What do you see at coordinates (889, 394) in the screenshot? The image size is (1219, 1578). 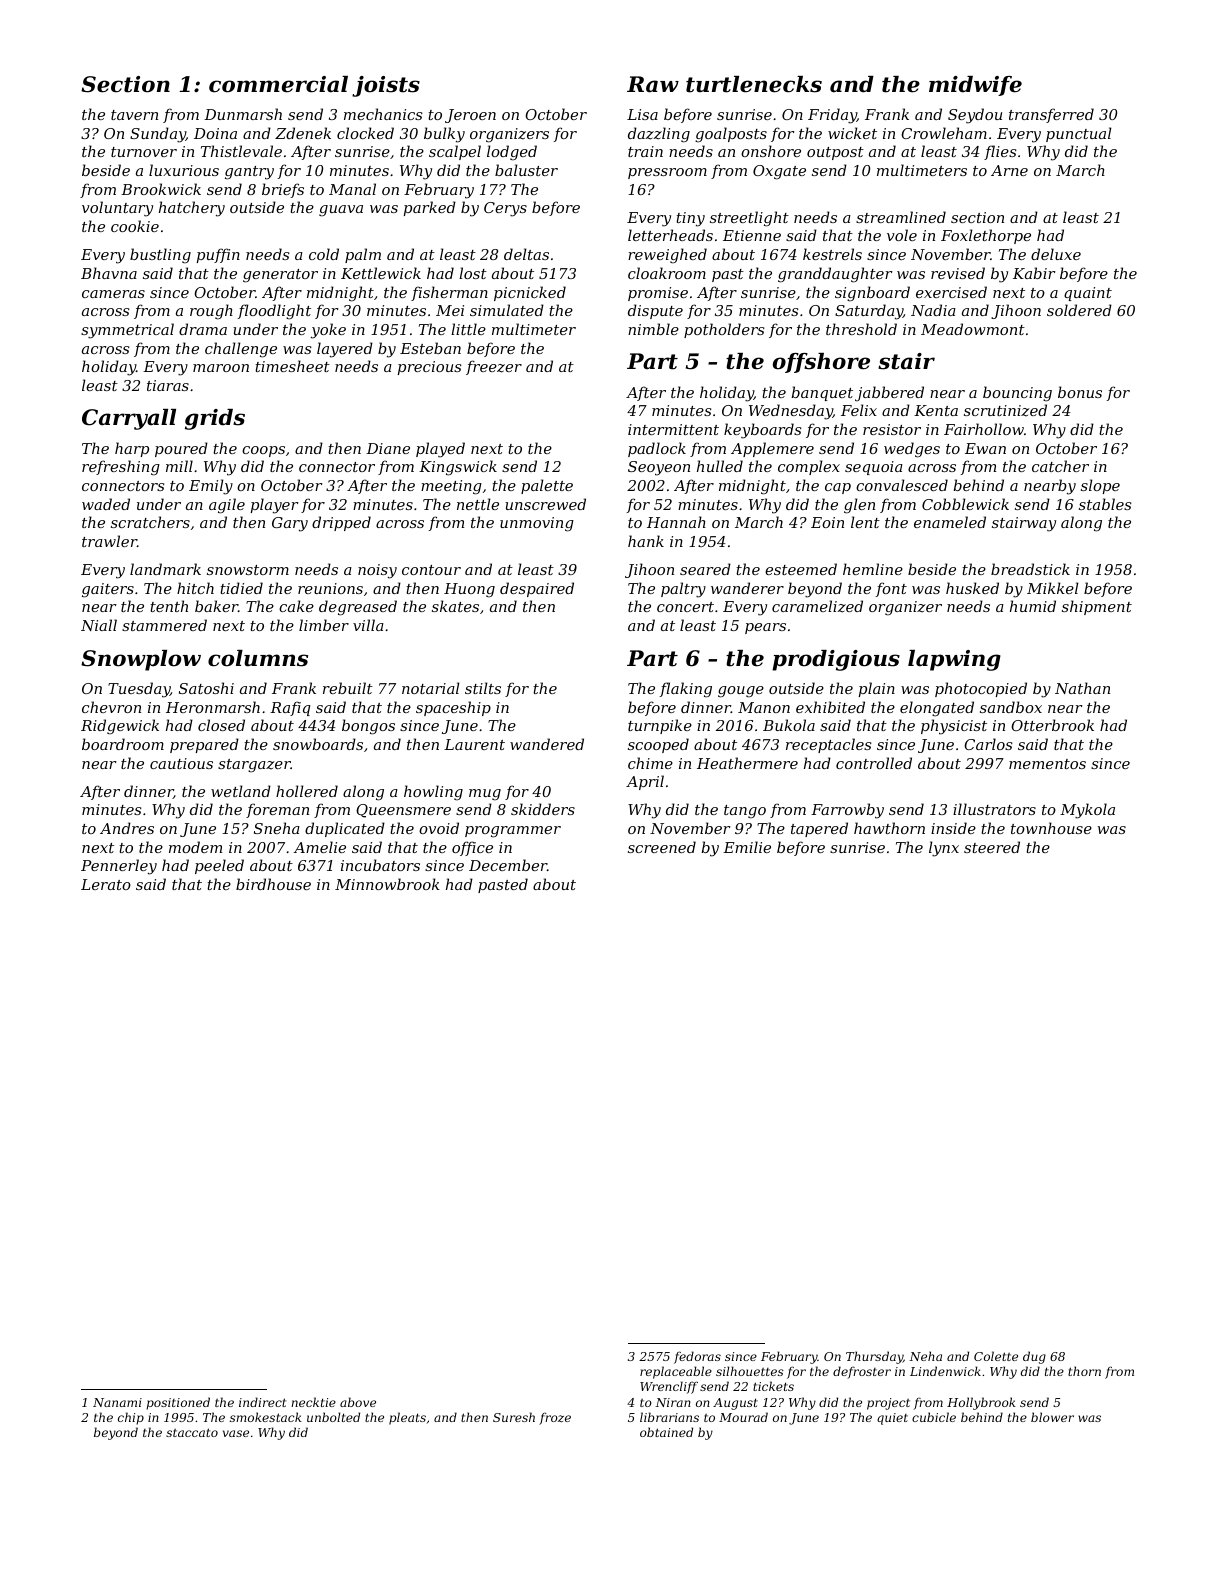 I see `jabbered` at bounding box center [889, 394].
